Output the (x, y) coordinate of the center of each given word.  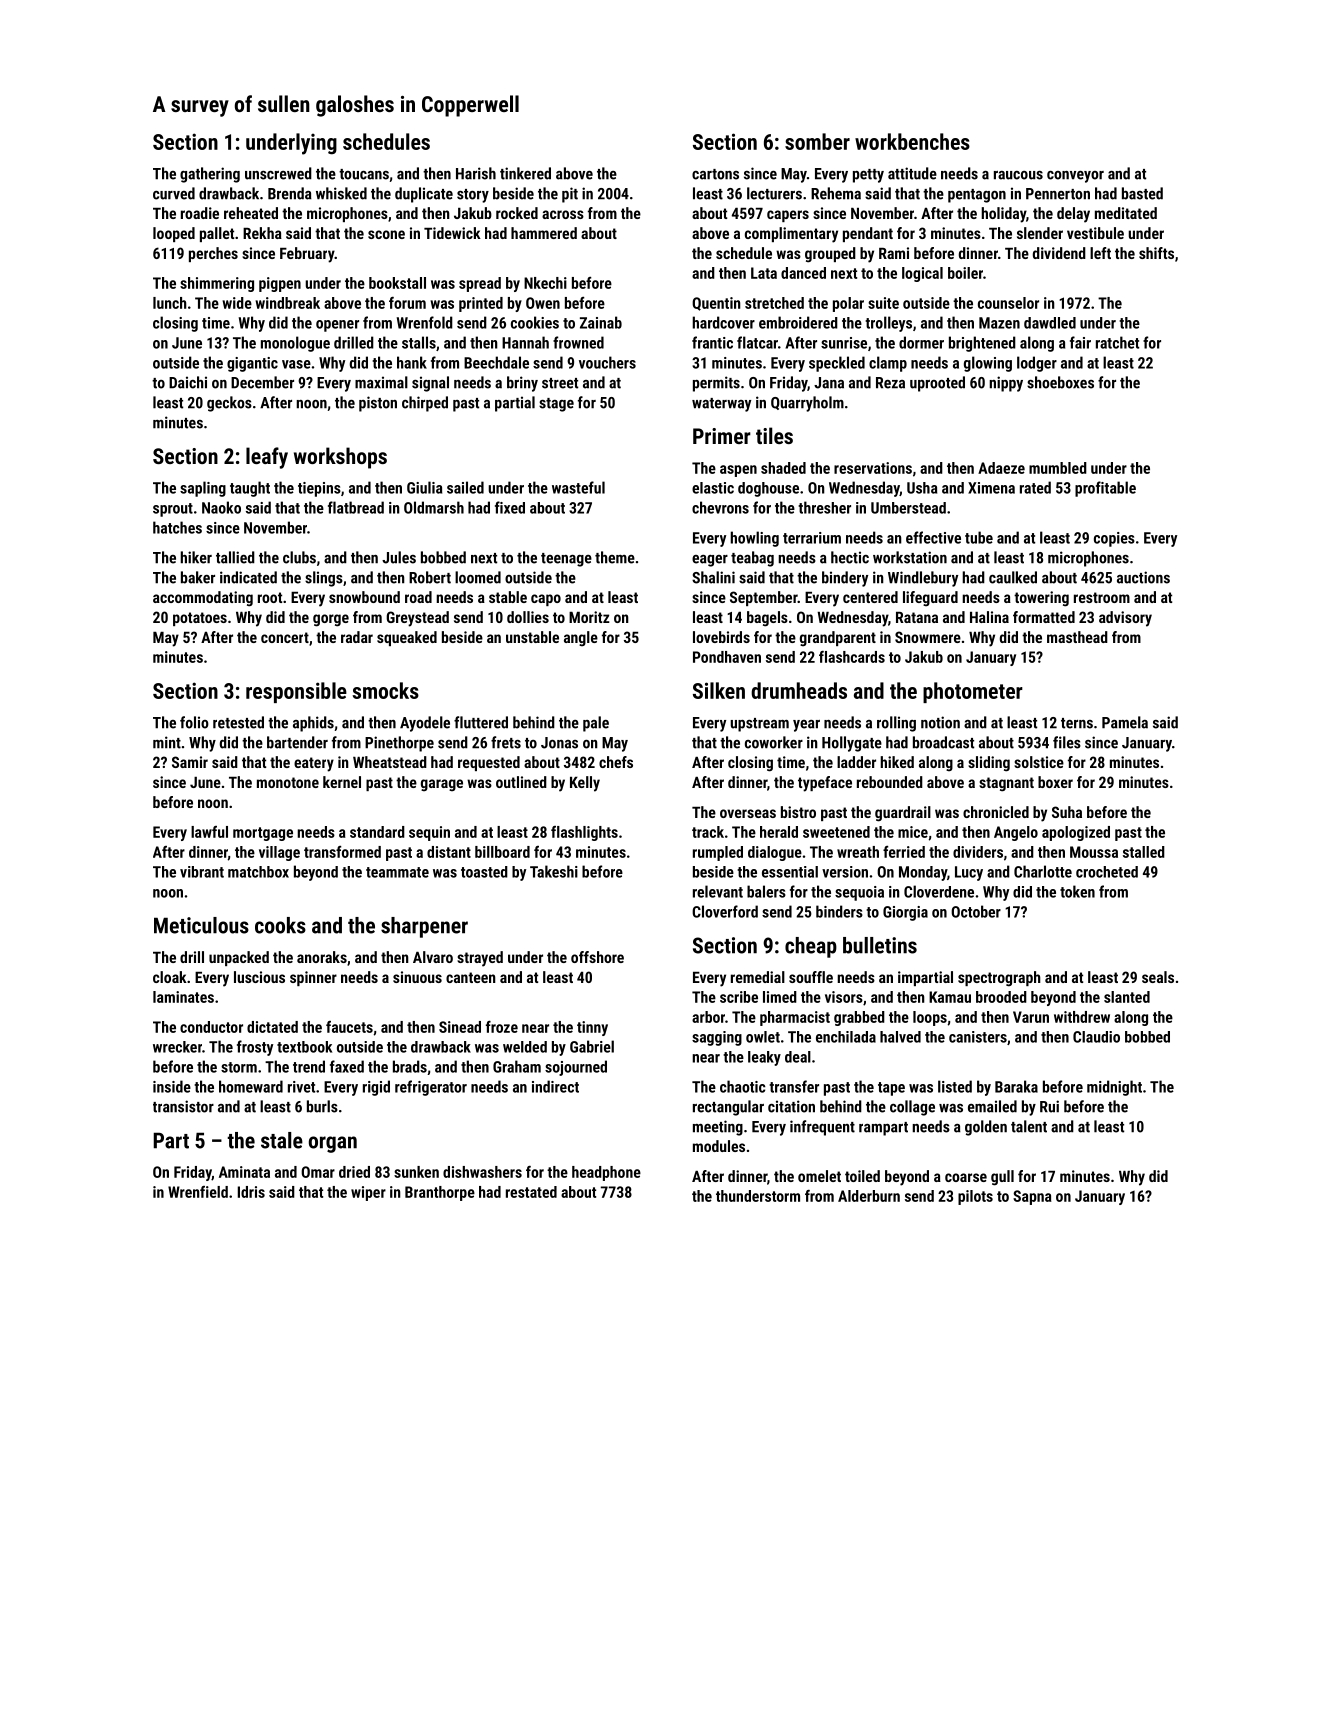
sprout (173, 510)
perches (213, 254)
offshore (597, 957)
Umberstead (908, 508)
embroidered (798, 322)
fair (1080, 342)
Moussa (1094, 852)
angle (581, 638)
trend (309, 1066)
